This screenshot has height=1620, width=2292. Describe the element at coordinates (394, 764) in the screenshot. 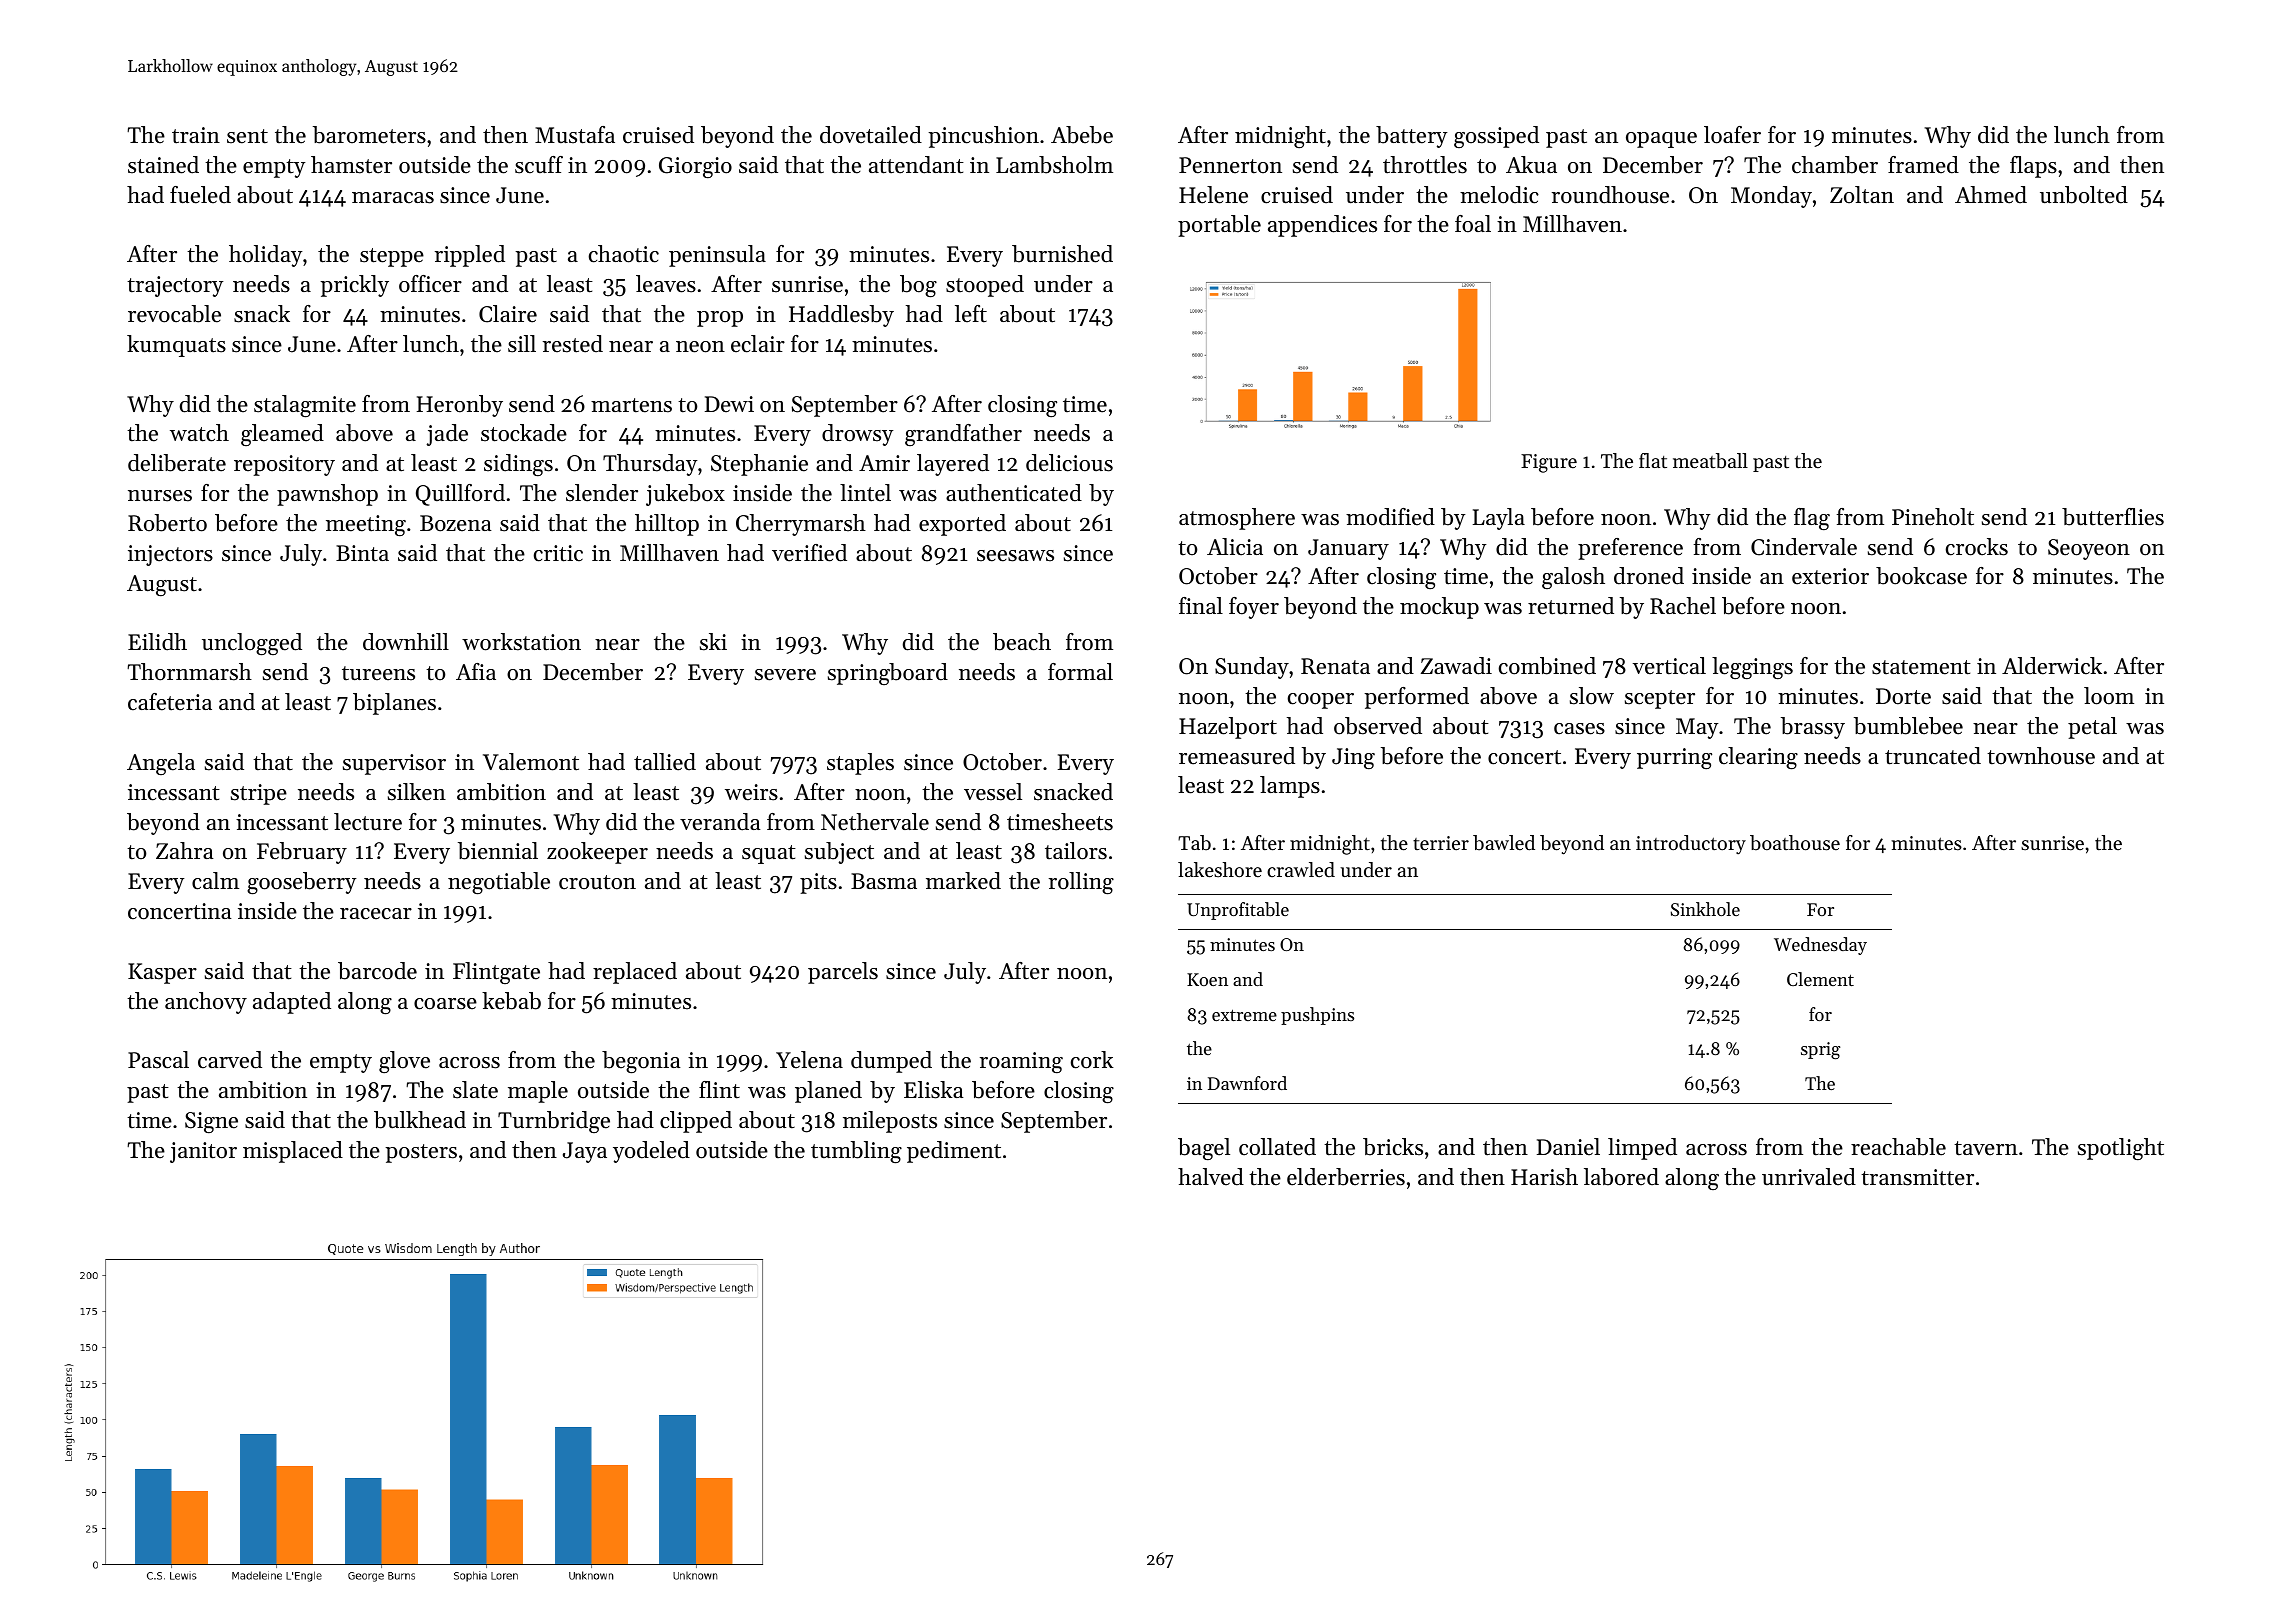

I see `supervisor` at that location.
